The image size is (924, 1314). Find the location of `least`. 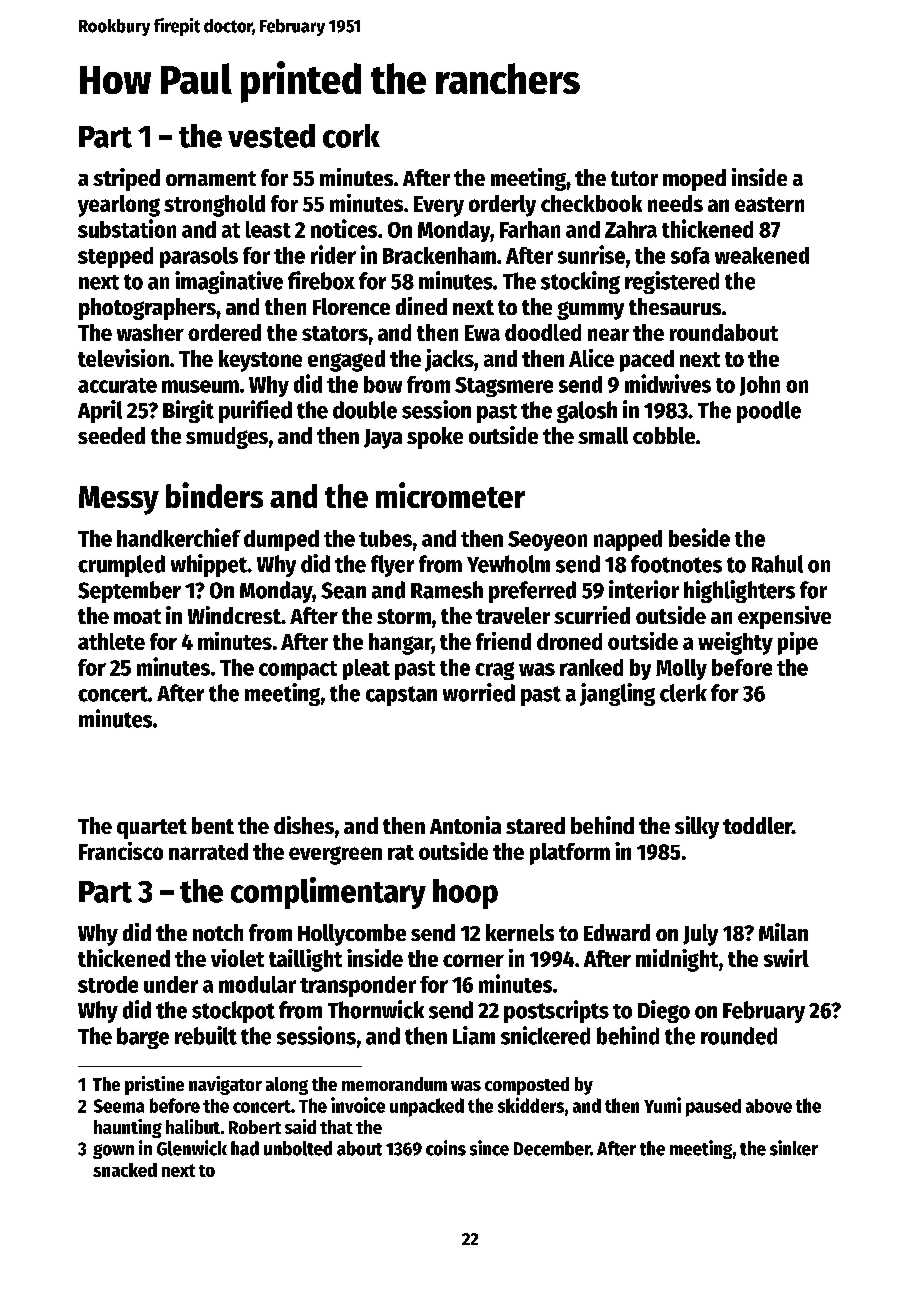

least is located at coordinates (268, 229).
